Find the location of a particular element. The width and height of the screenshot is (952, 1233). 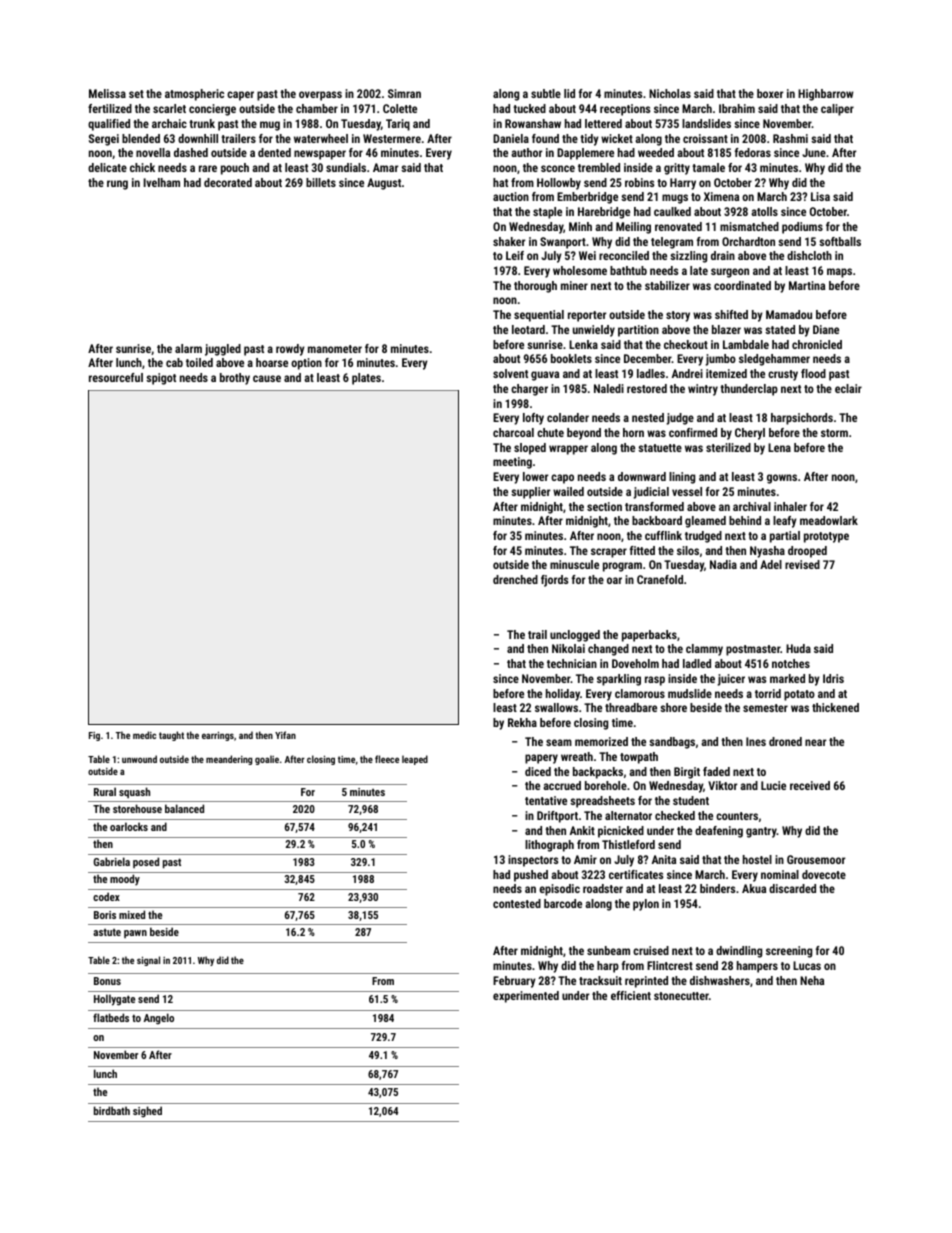

Melissa is located at coordinates (107, 93).
